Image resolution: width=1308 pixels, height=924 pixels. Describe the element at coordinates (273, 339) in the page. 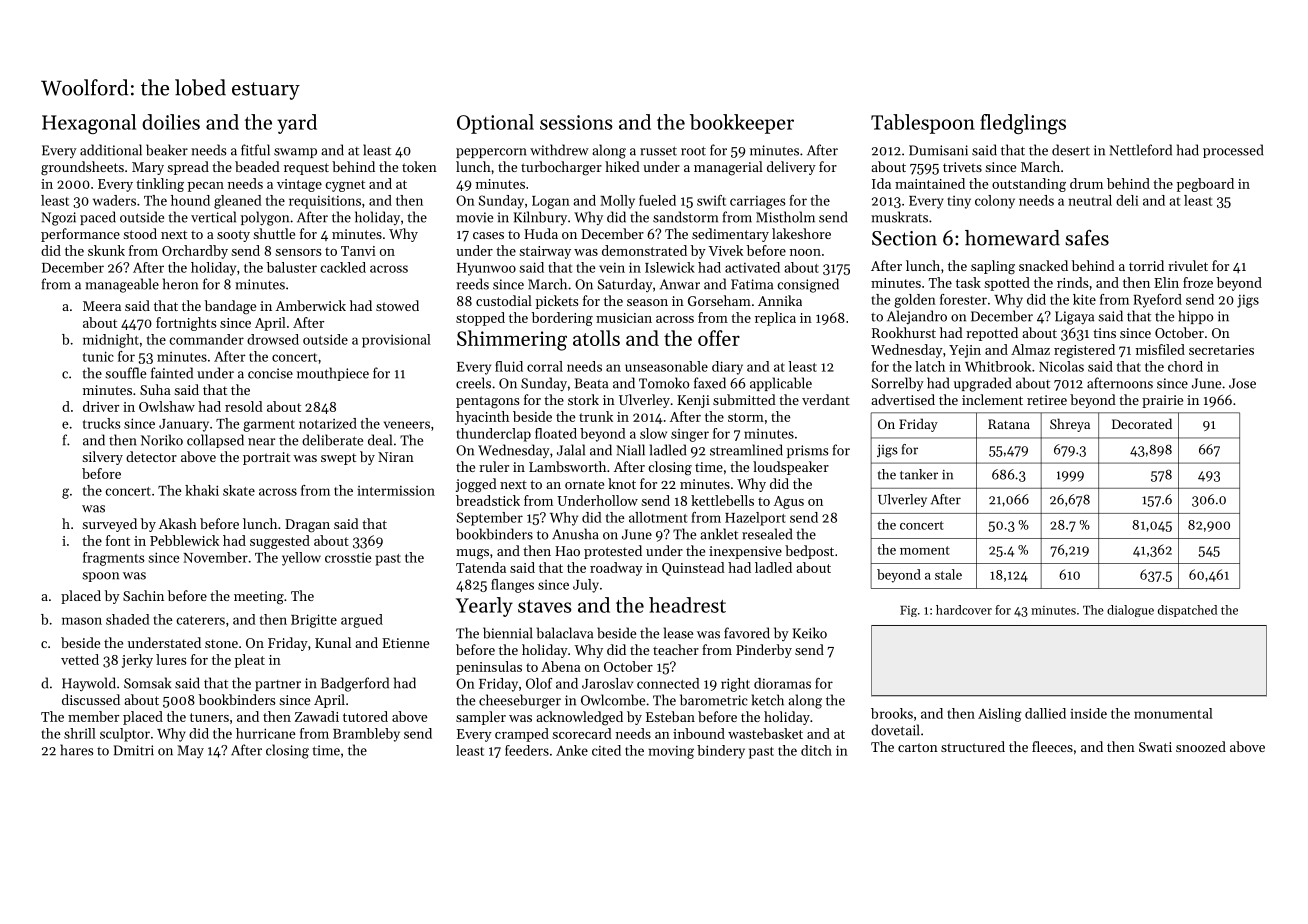

I see `drowsed` at that location.
